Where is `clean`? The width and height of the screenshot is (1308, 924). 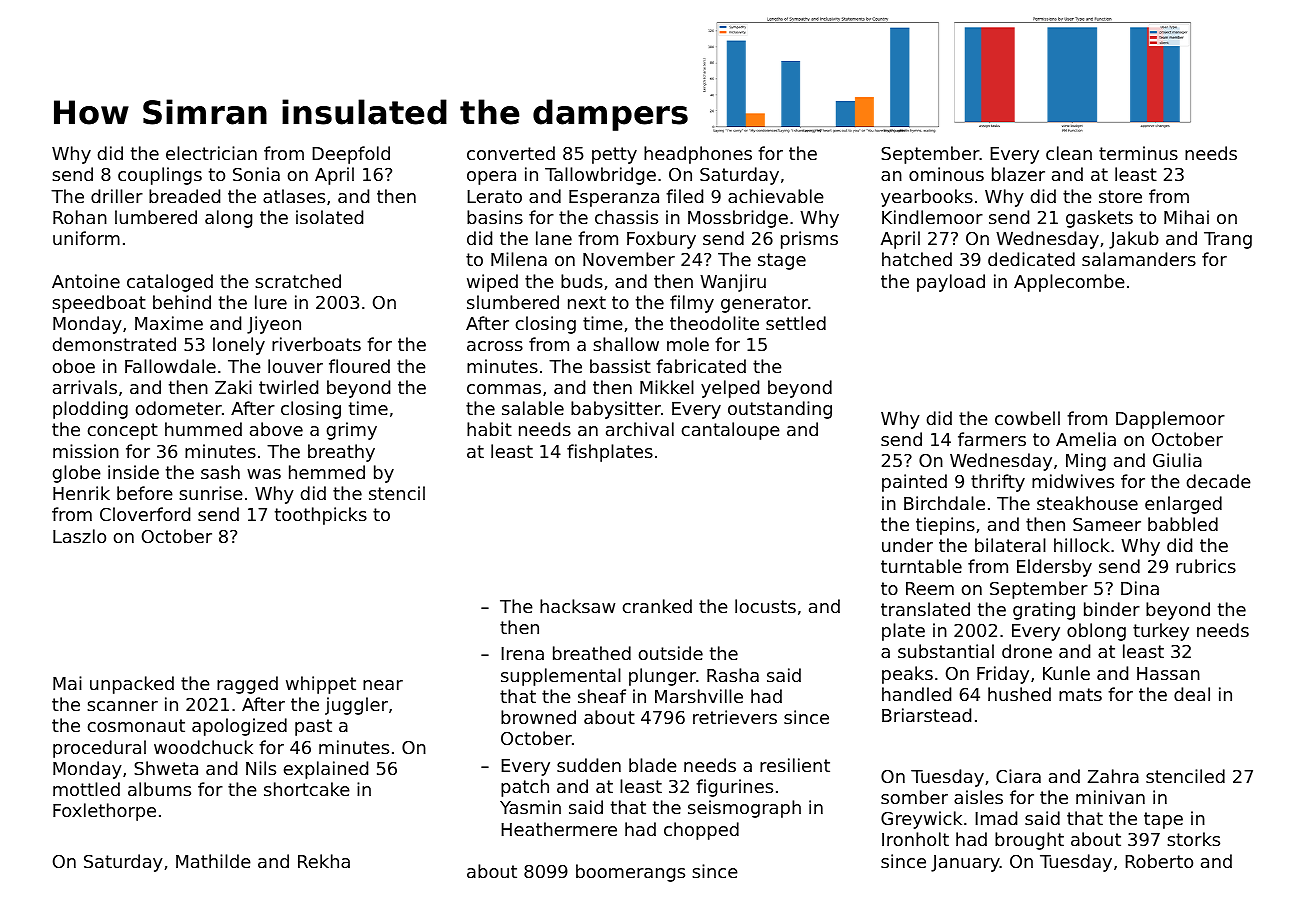 clean is located at coordinates (1069, 153).
